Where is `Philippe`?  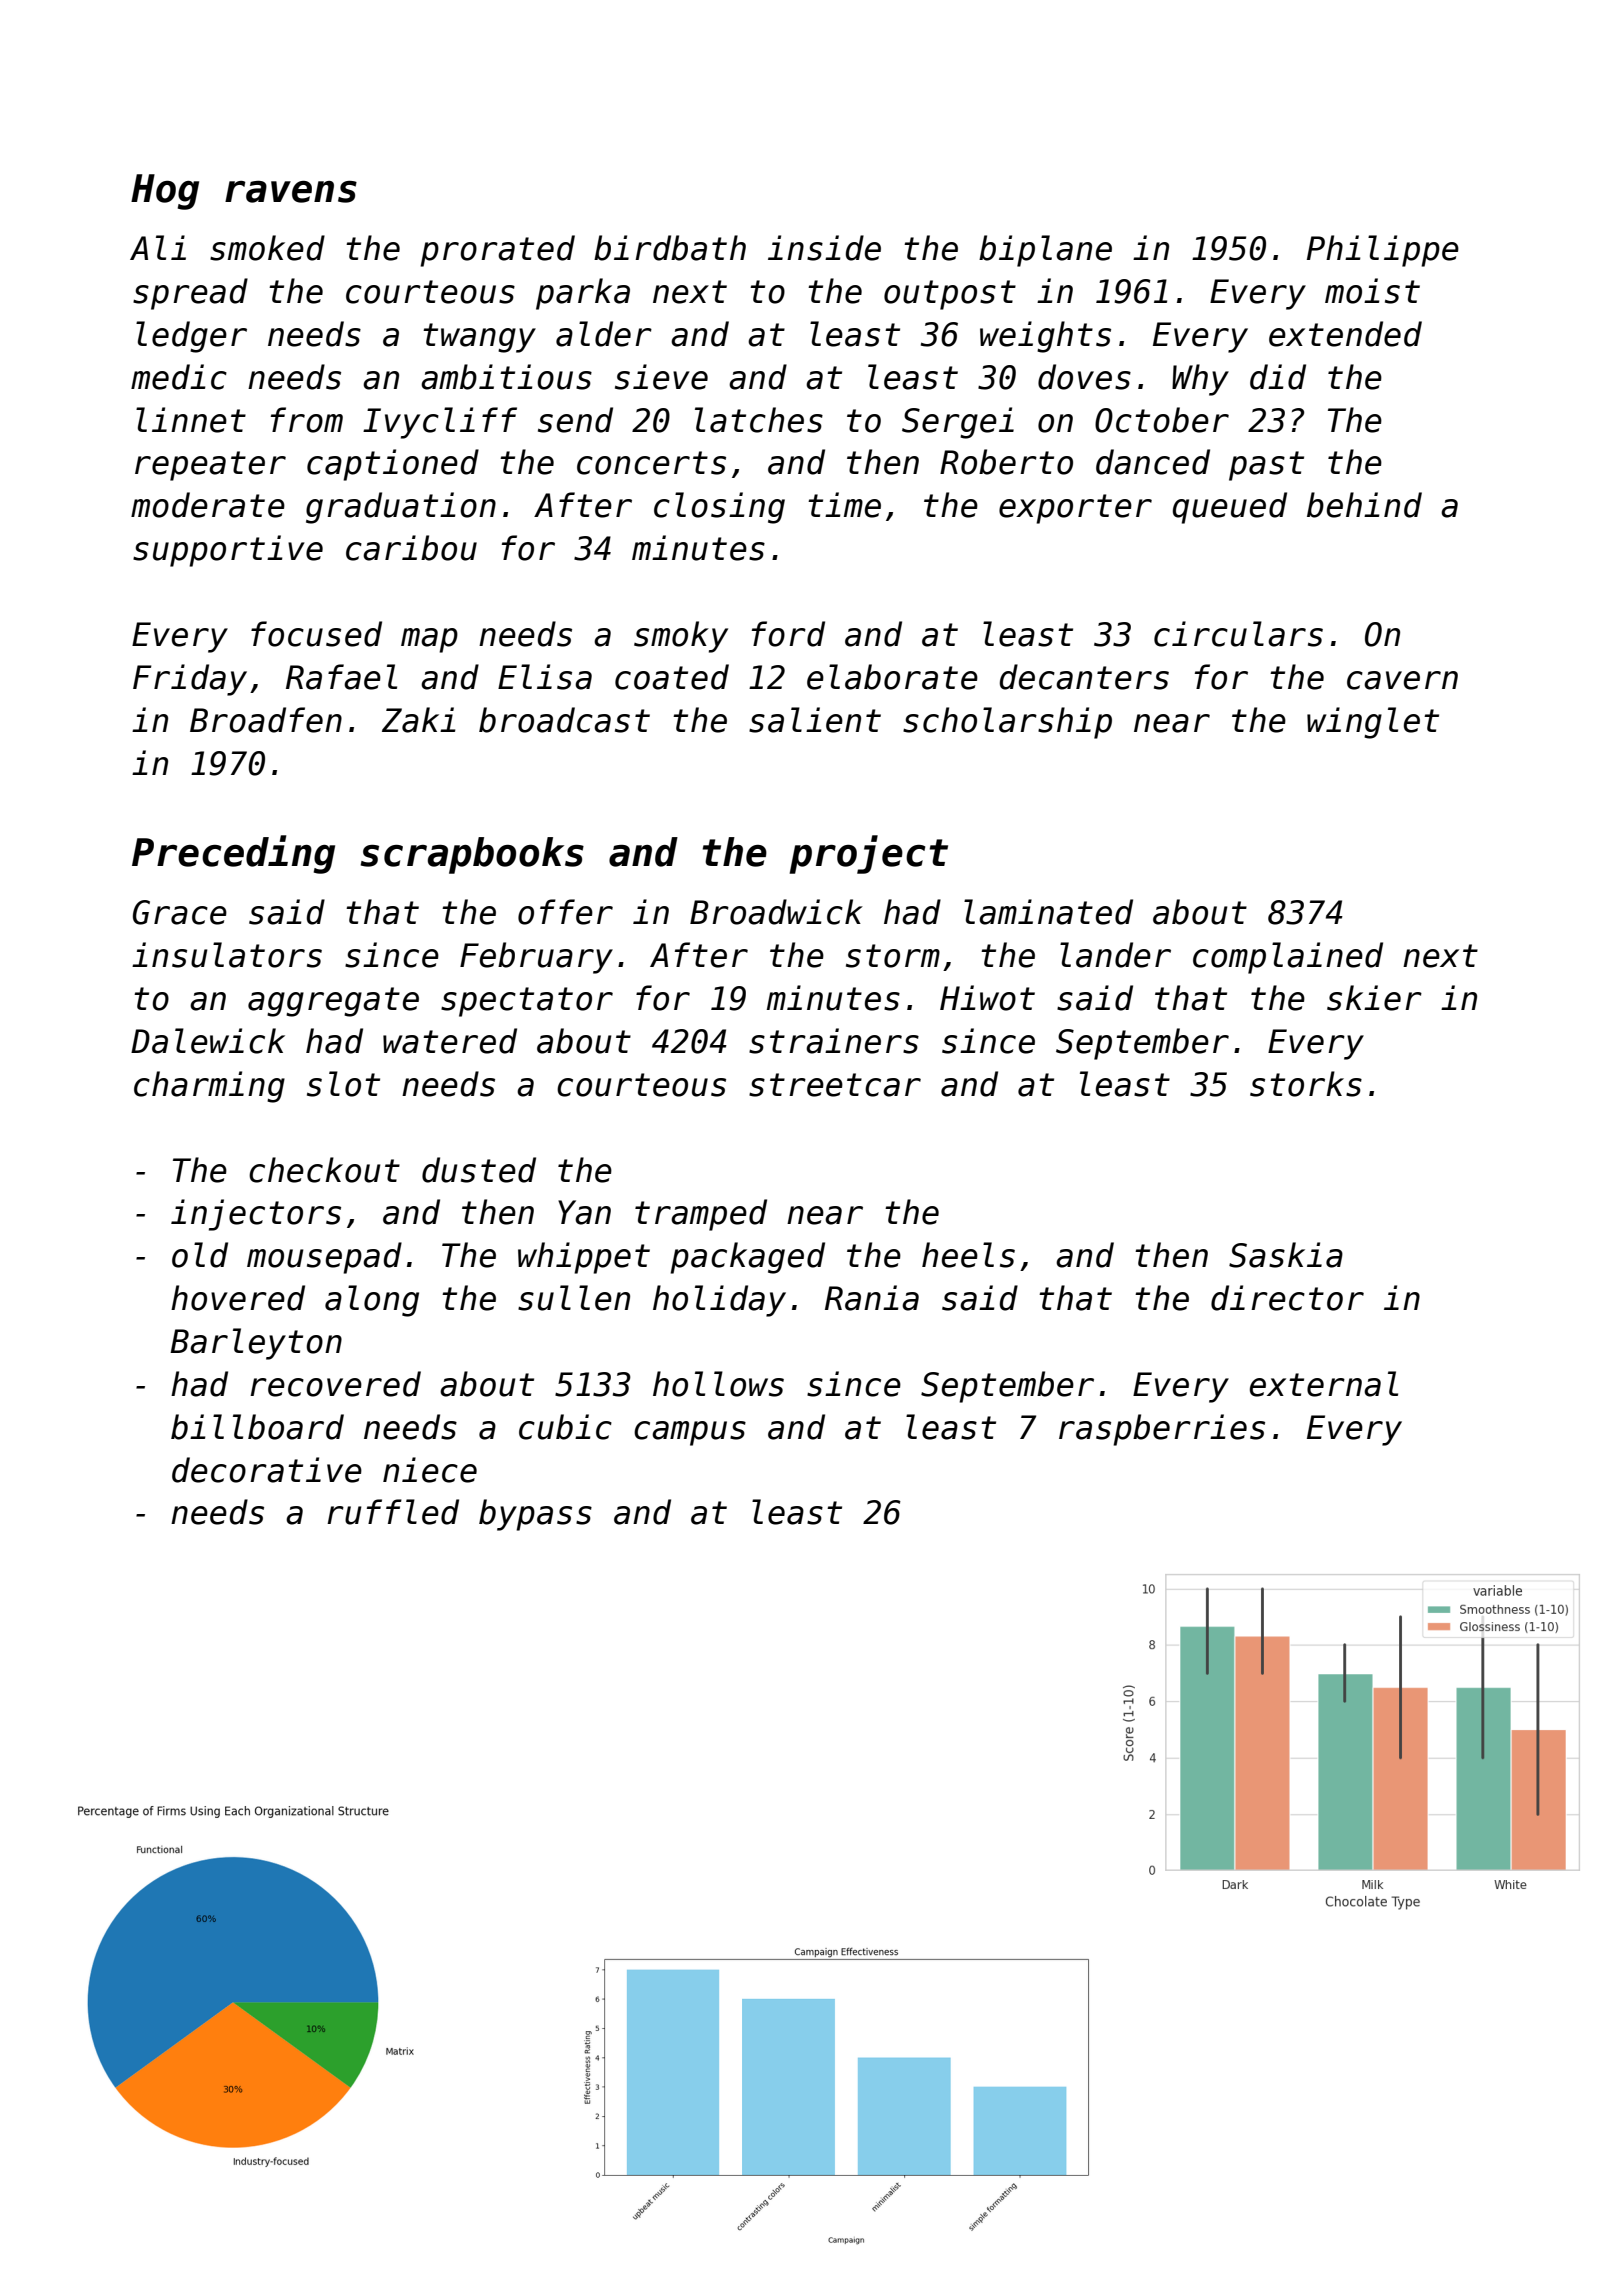
Philippe is located at coordinates (1383, 251).
